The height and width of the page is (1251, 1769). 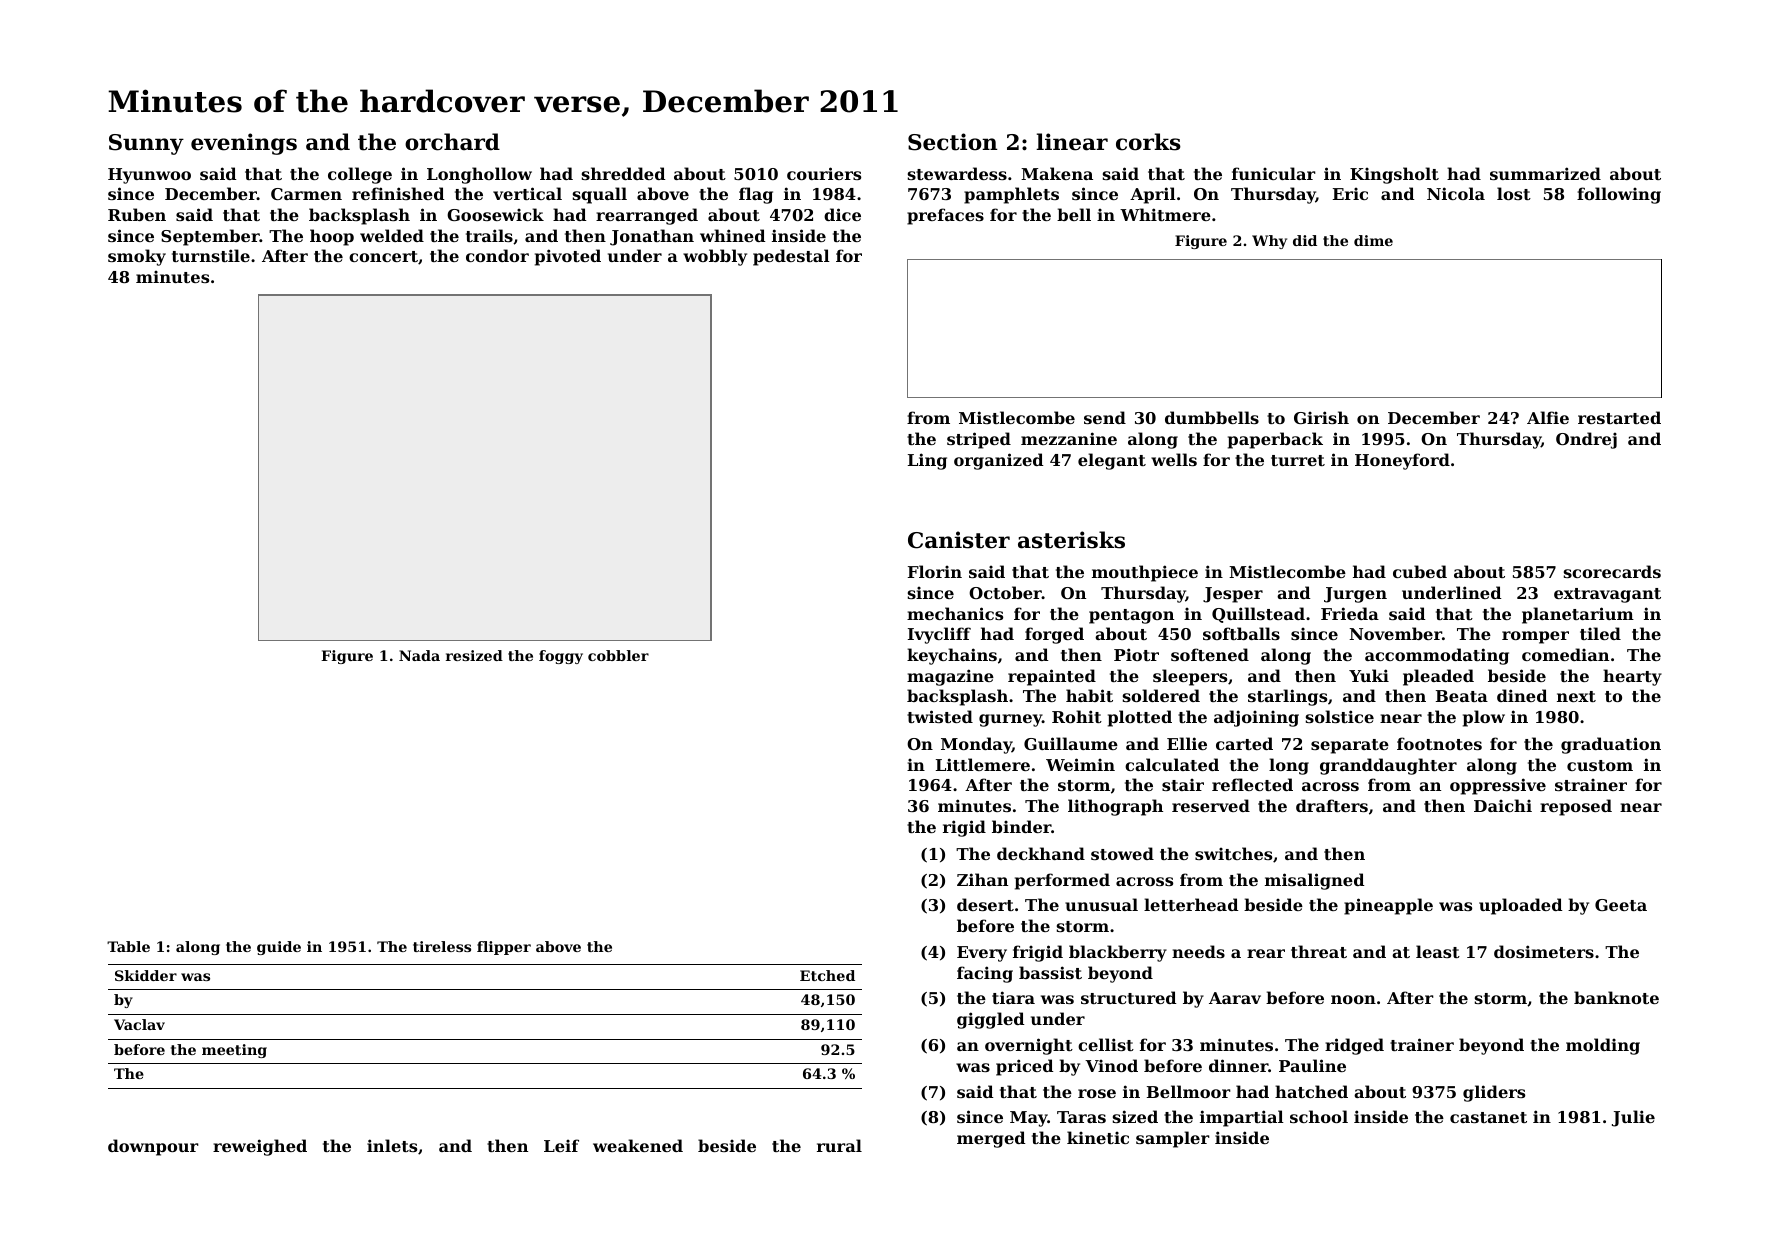 I want to click on condor, so click(x=497, y=255).
